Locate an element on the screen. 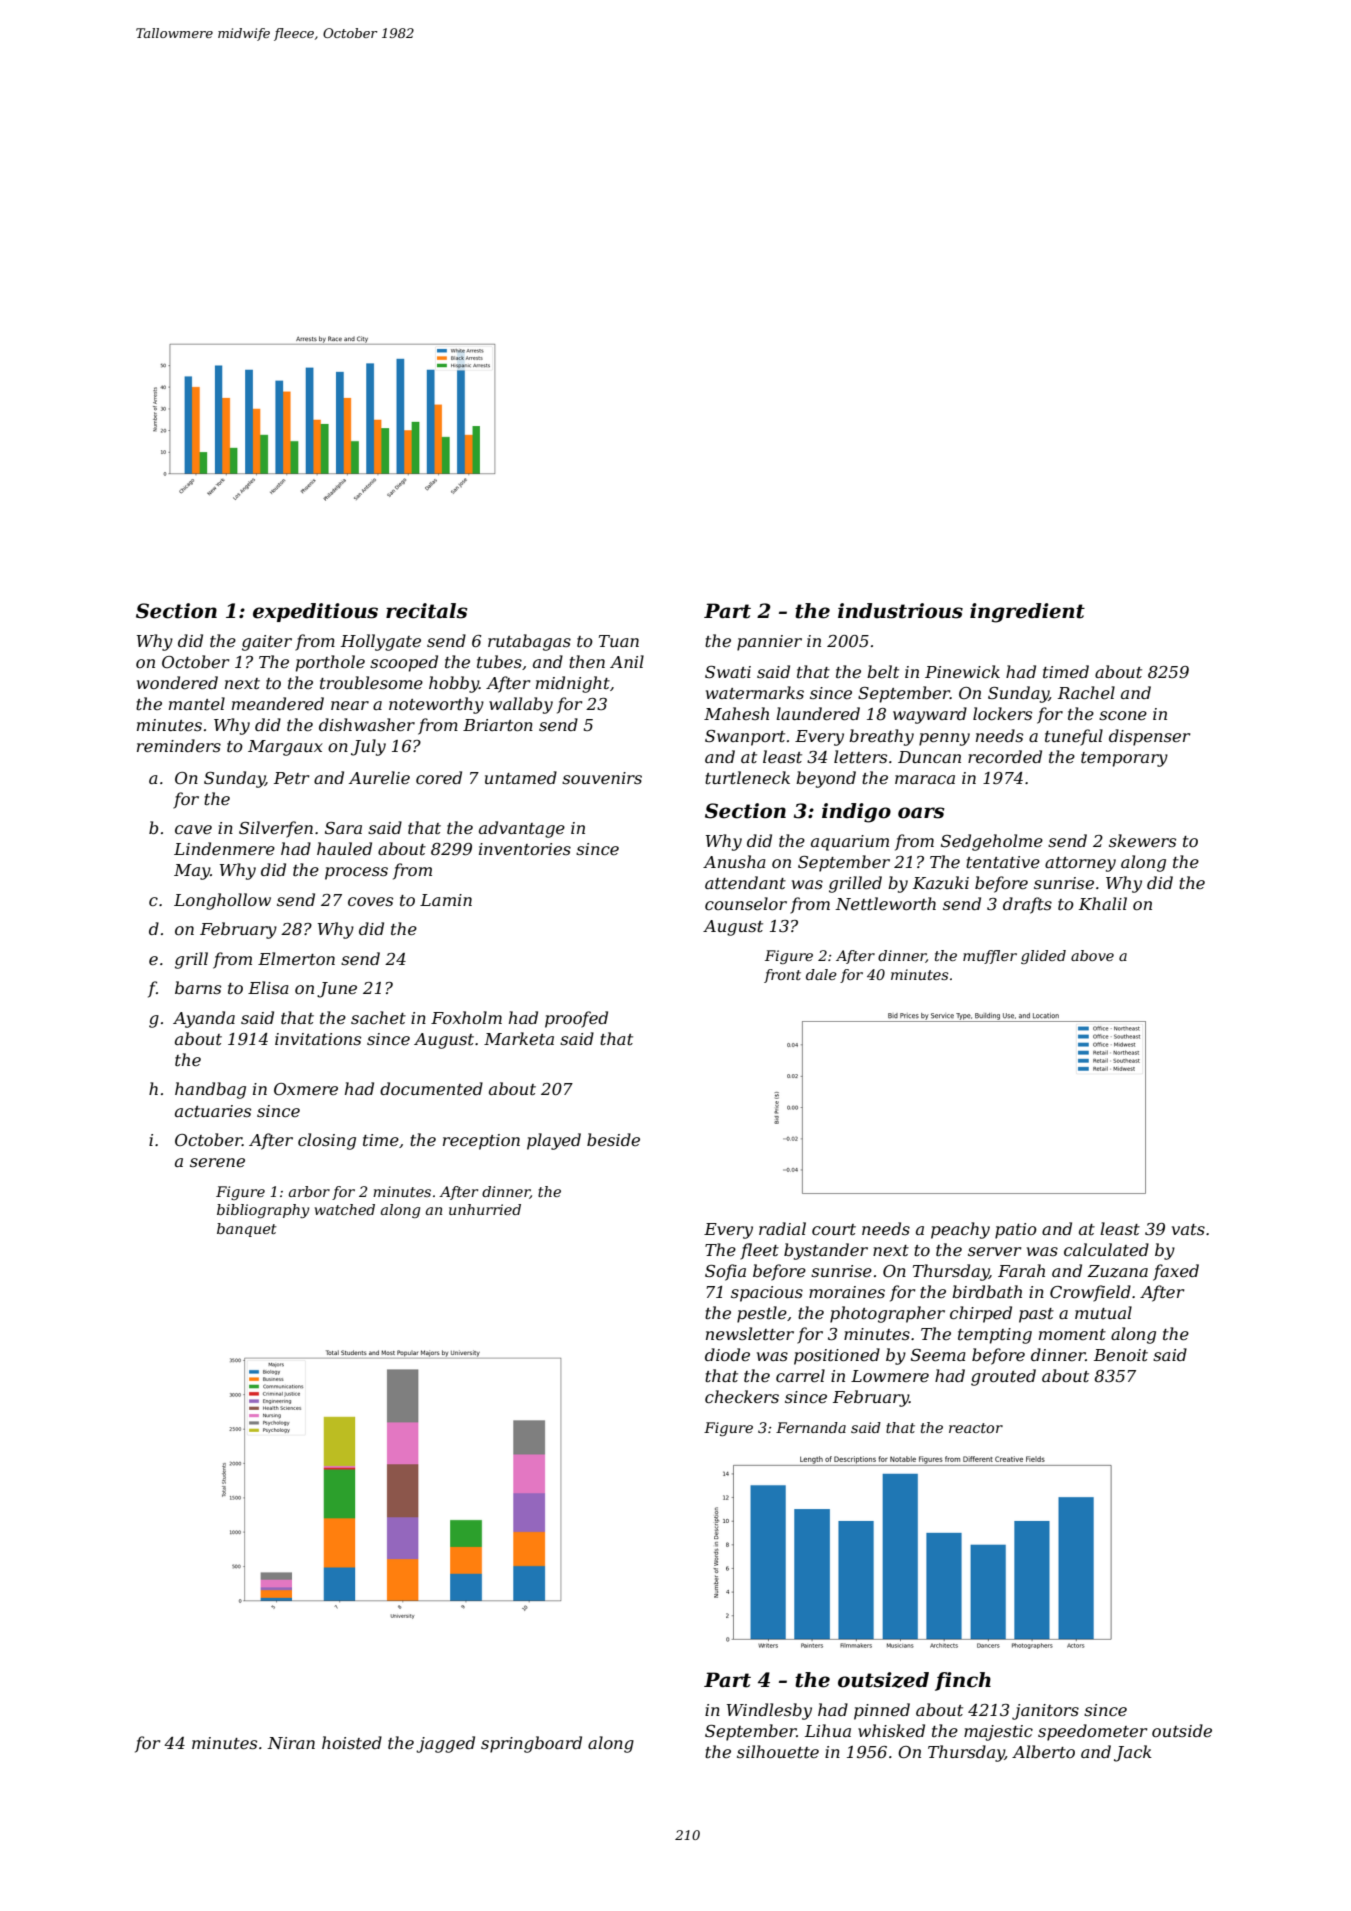 This screenshot has height=1911, width=1351. Farah is located at coordinates (1021, 1270).
